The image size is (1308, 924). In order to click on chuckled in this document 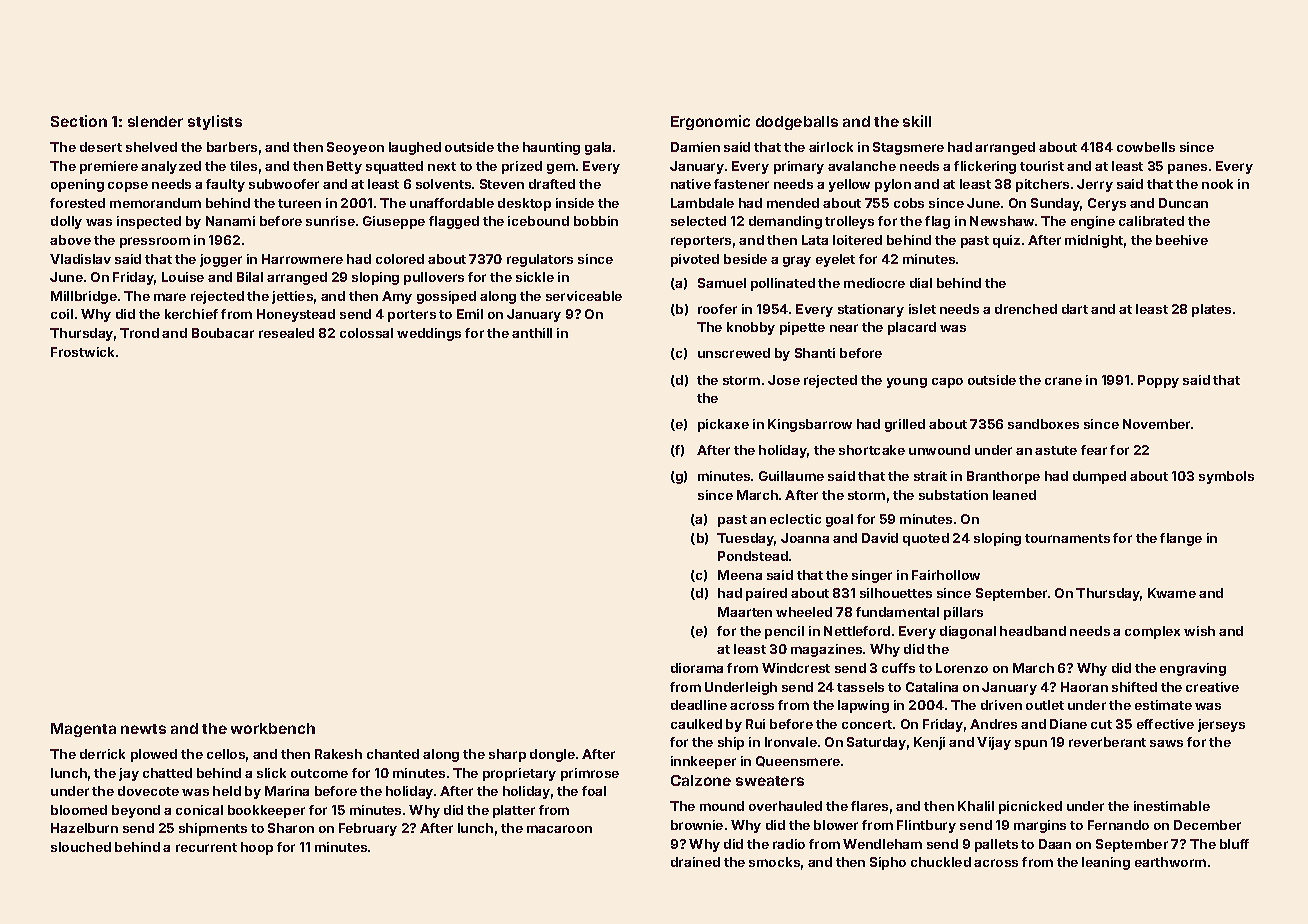, I will do `click(941, 862)`.
